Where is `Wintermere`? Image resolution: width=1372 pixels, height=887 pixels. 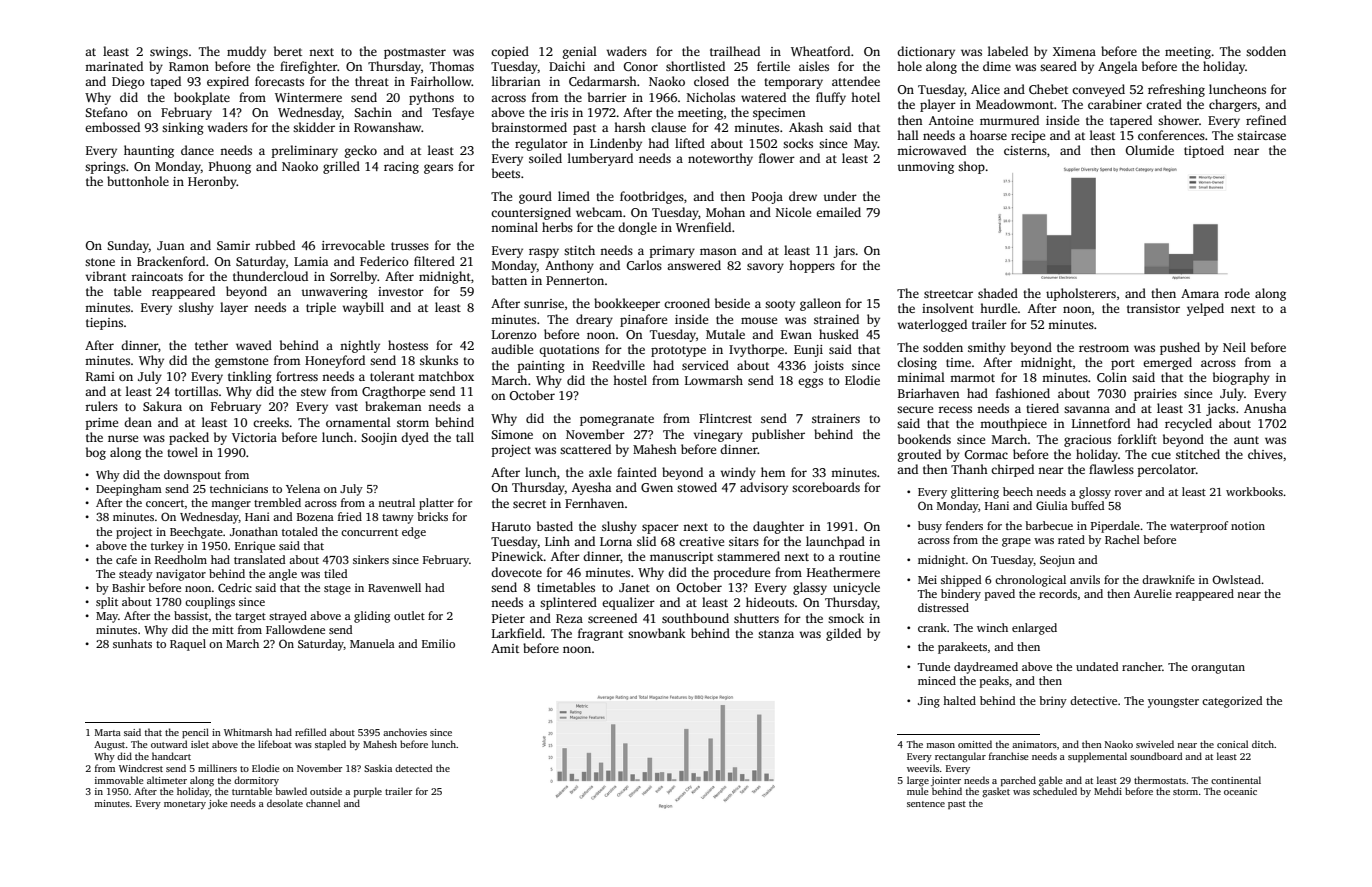 Wintermere is located at coordinates (308, 97).
